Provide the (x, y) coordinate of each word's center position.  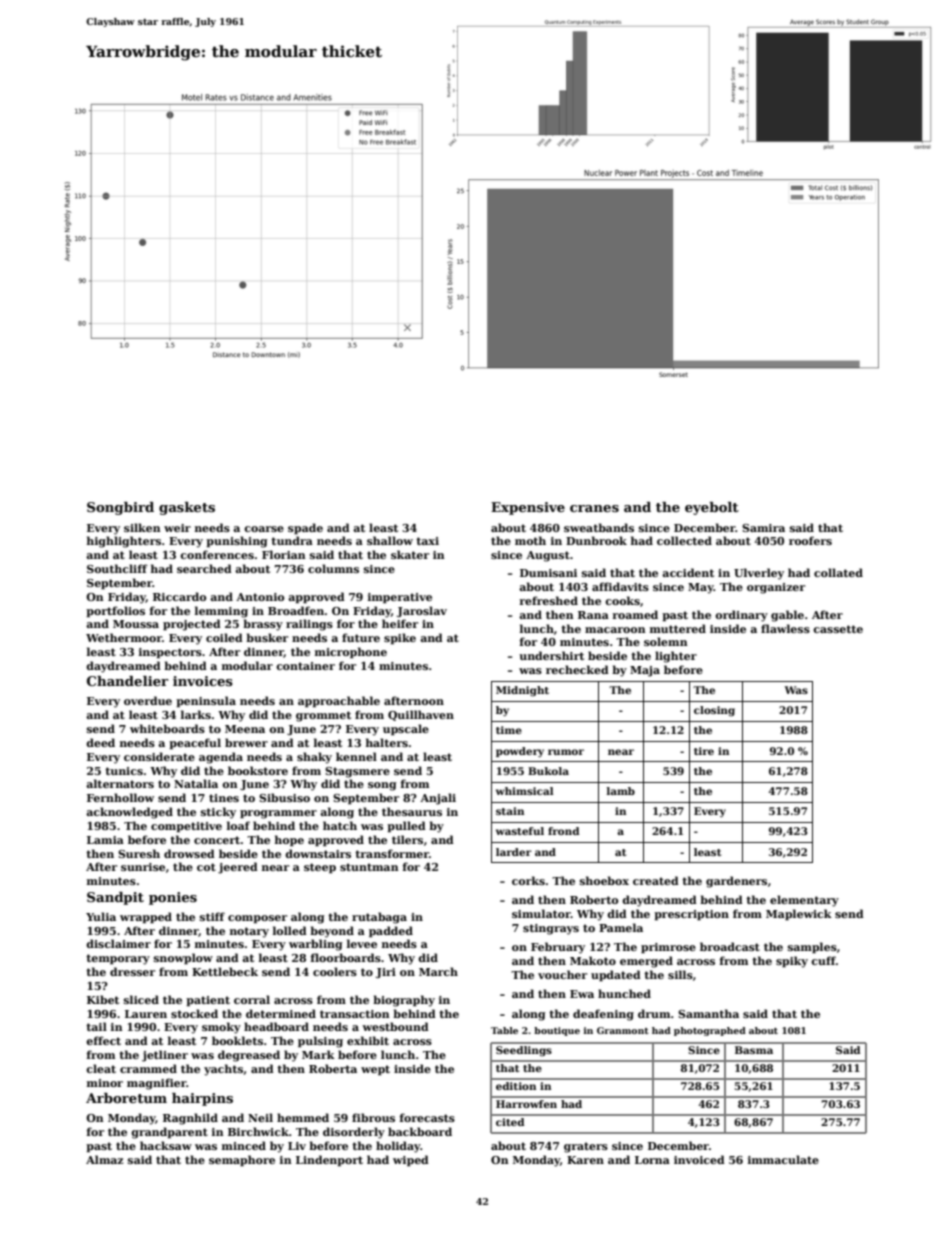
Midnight (522, 691)
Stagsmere (357, 772)
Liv (297, 1146)
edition (516, 1086)
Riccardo (179, 596)
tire (704, 751)
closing (714, 711)
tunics (124, 771)
